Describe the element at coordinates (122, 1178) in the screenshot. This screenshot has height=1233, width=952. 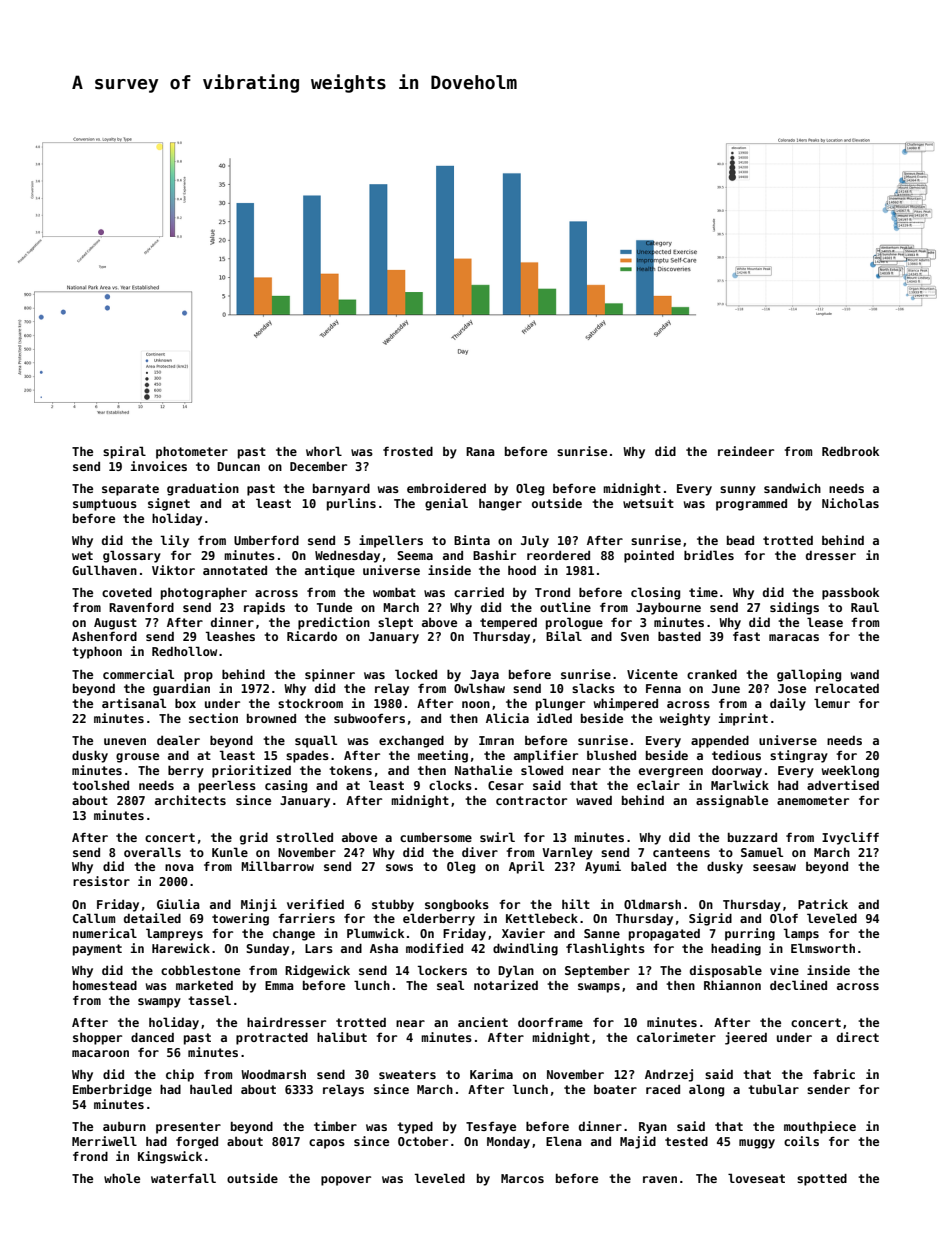
I see `whole` at that location.
